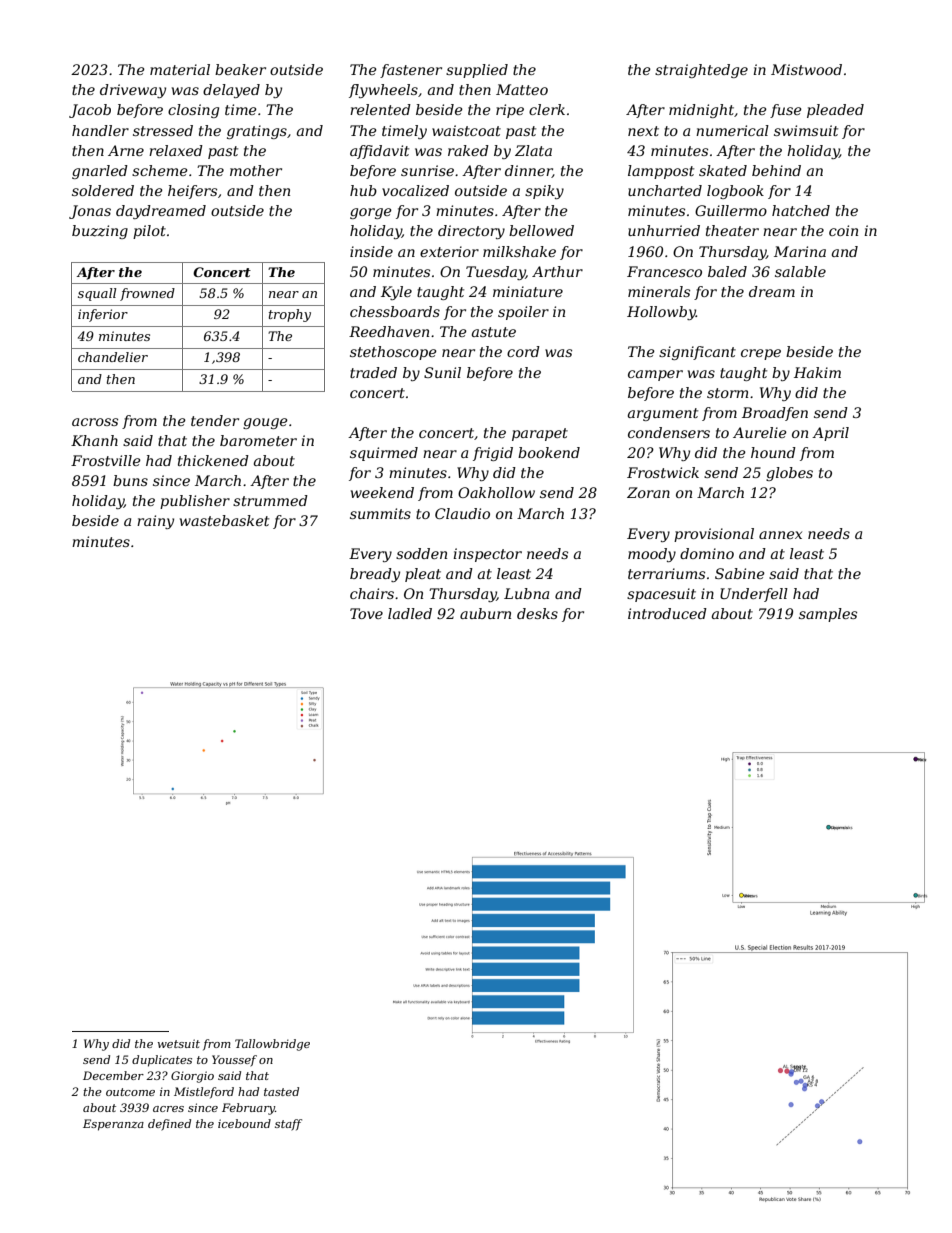  I want to click on Francesco, so click(664, 271).
